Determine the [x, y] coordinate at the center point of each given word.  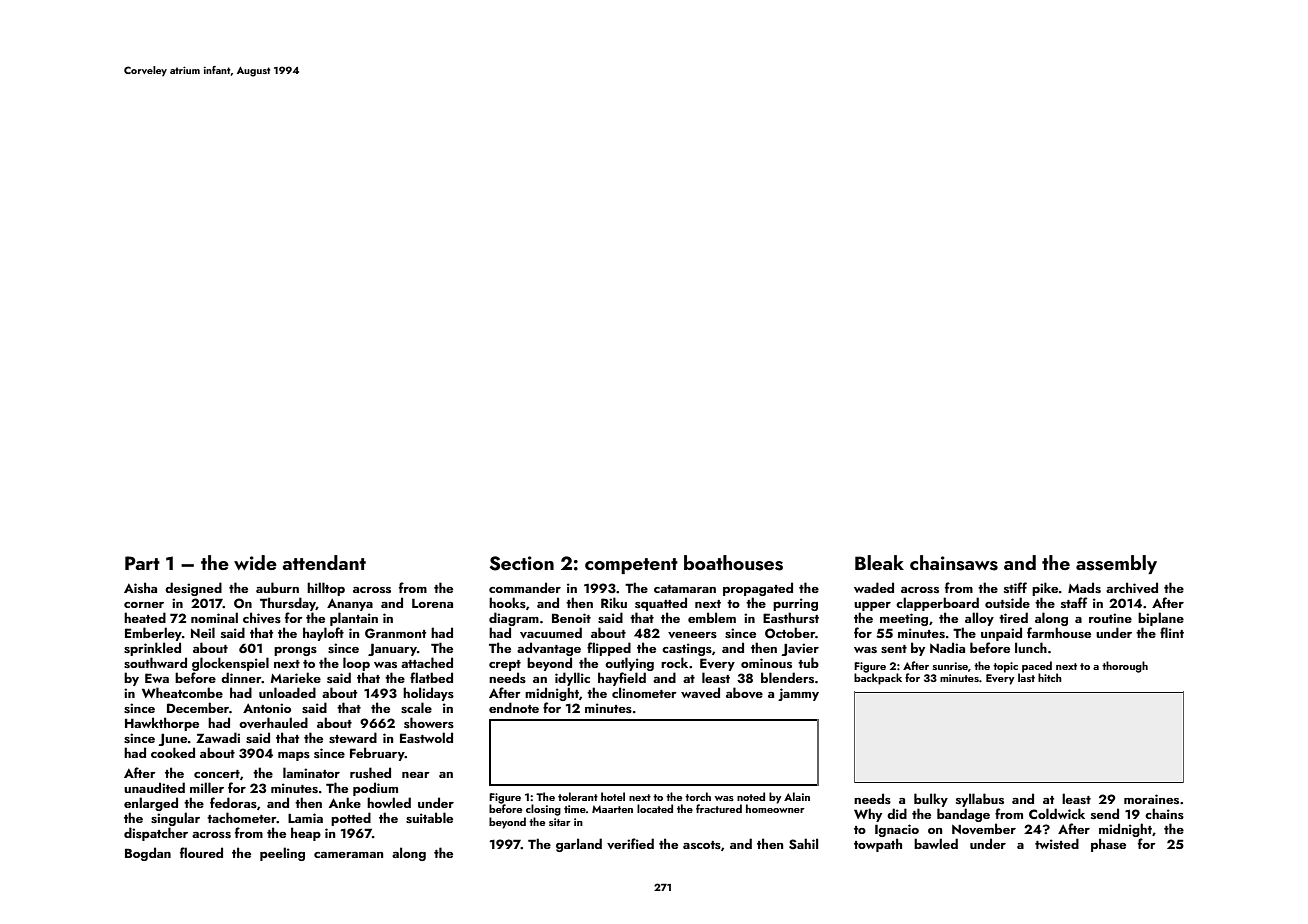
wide [255, 562]
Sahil [803, 844]
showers [429, 722]
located [655, 808]
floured [201, 852]
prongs [295, 651]
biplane [1161, 619]
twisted [1057, 843]
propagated [758, 589]
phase [1108, 845]
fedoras [233, 802]
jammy [798, 694]
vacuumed [551, 633]
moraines [1151, 799]
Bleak [879, 562]
